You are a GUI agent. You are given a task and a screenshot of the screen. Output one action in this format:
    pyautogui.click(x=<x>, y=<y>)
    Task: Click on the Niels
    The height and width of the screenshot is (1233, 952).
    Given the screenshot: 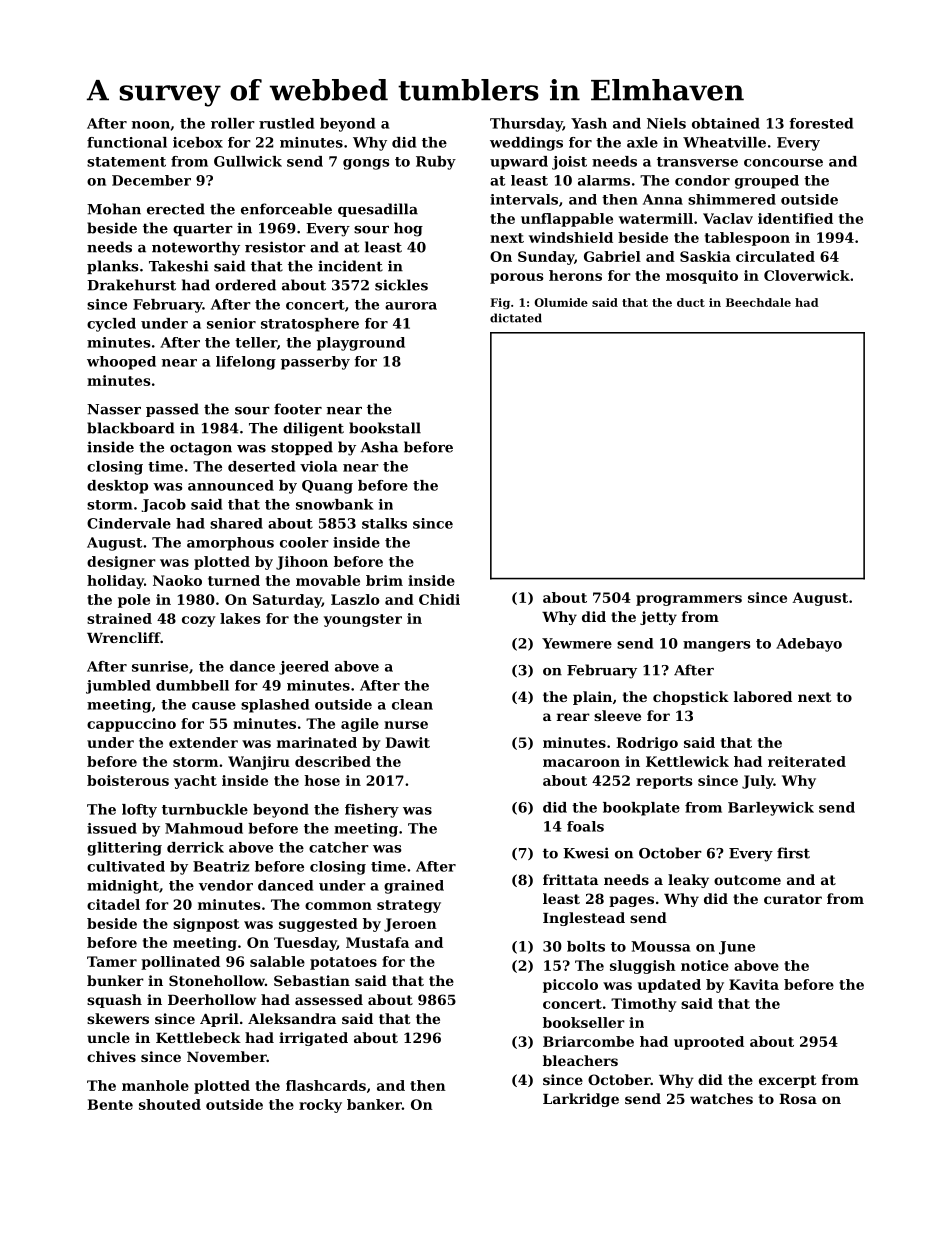 What is the action you would take?
    pyautogui.click(x=666, y=123)
